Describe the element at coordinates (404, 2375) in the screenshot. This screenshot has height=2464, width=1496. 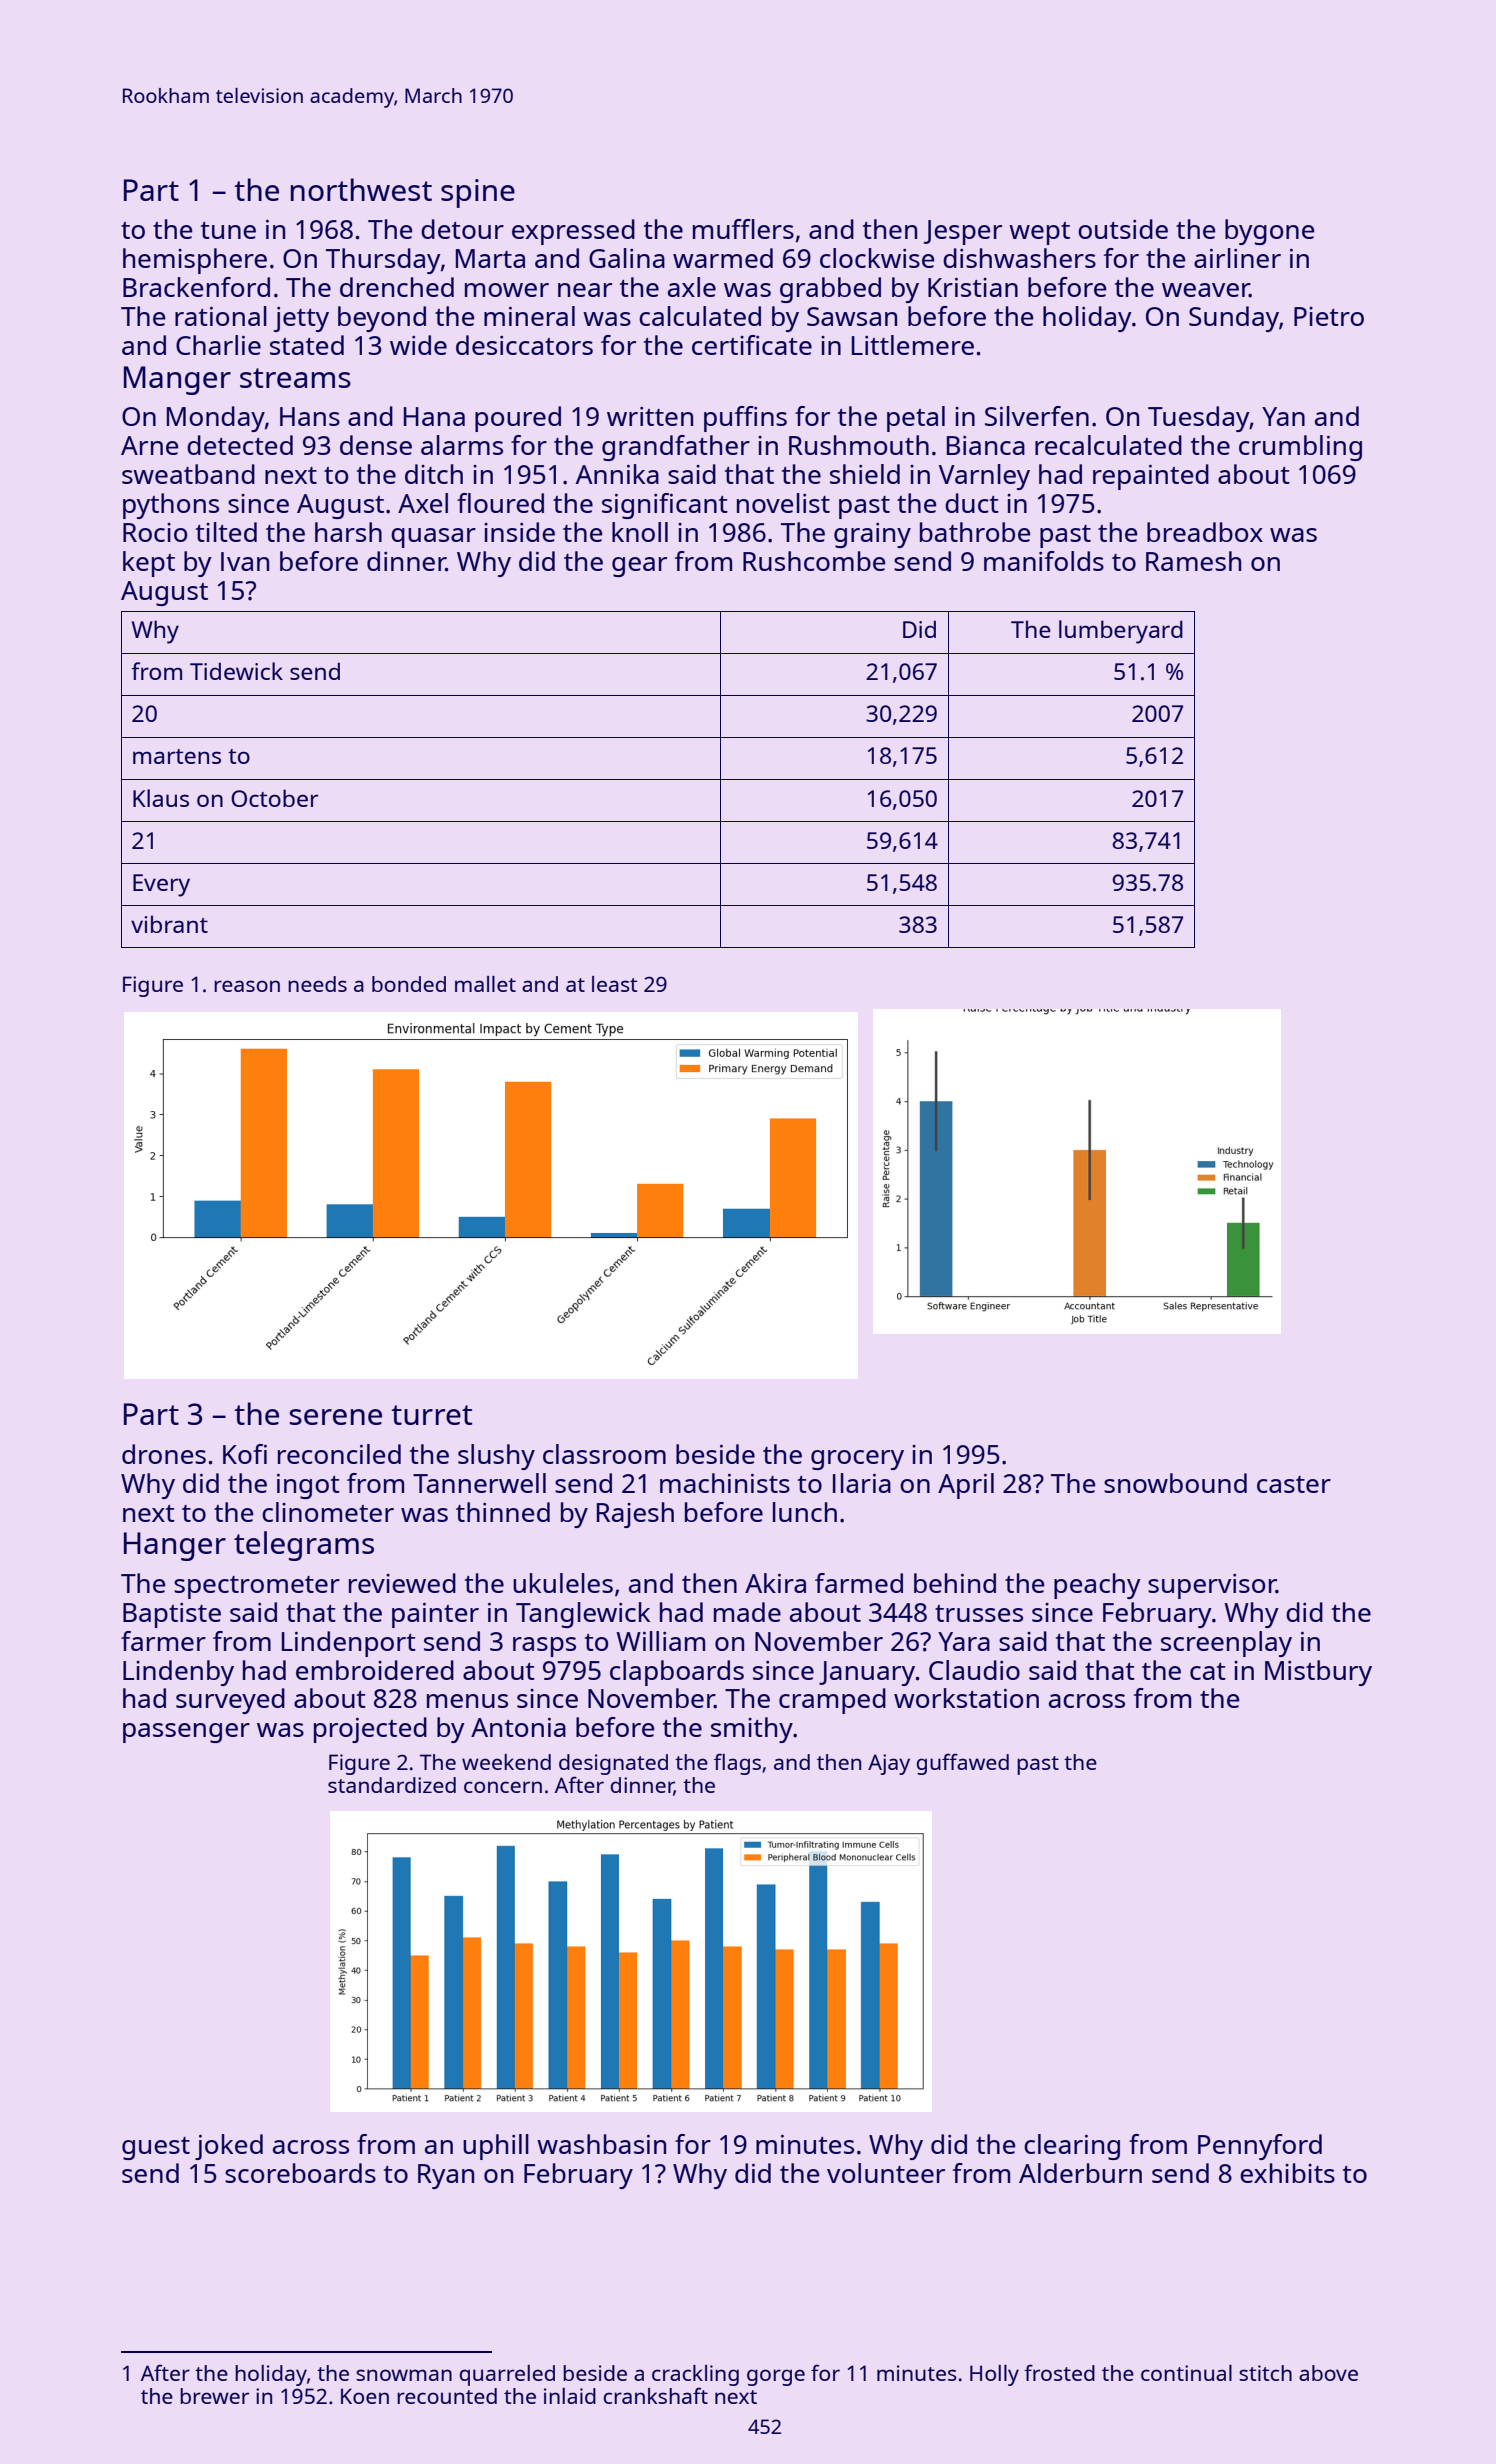
I see `snowman` at that location.
